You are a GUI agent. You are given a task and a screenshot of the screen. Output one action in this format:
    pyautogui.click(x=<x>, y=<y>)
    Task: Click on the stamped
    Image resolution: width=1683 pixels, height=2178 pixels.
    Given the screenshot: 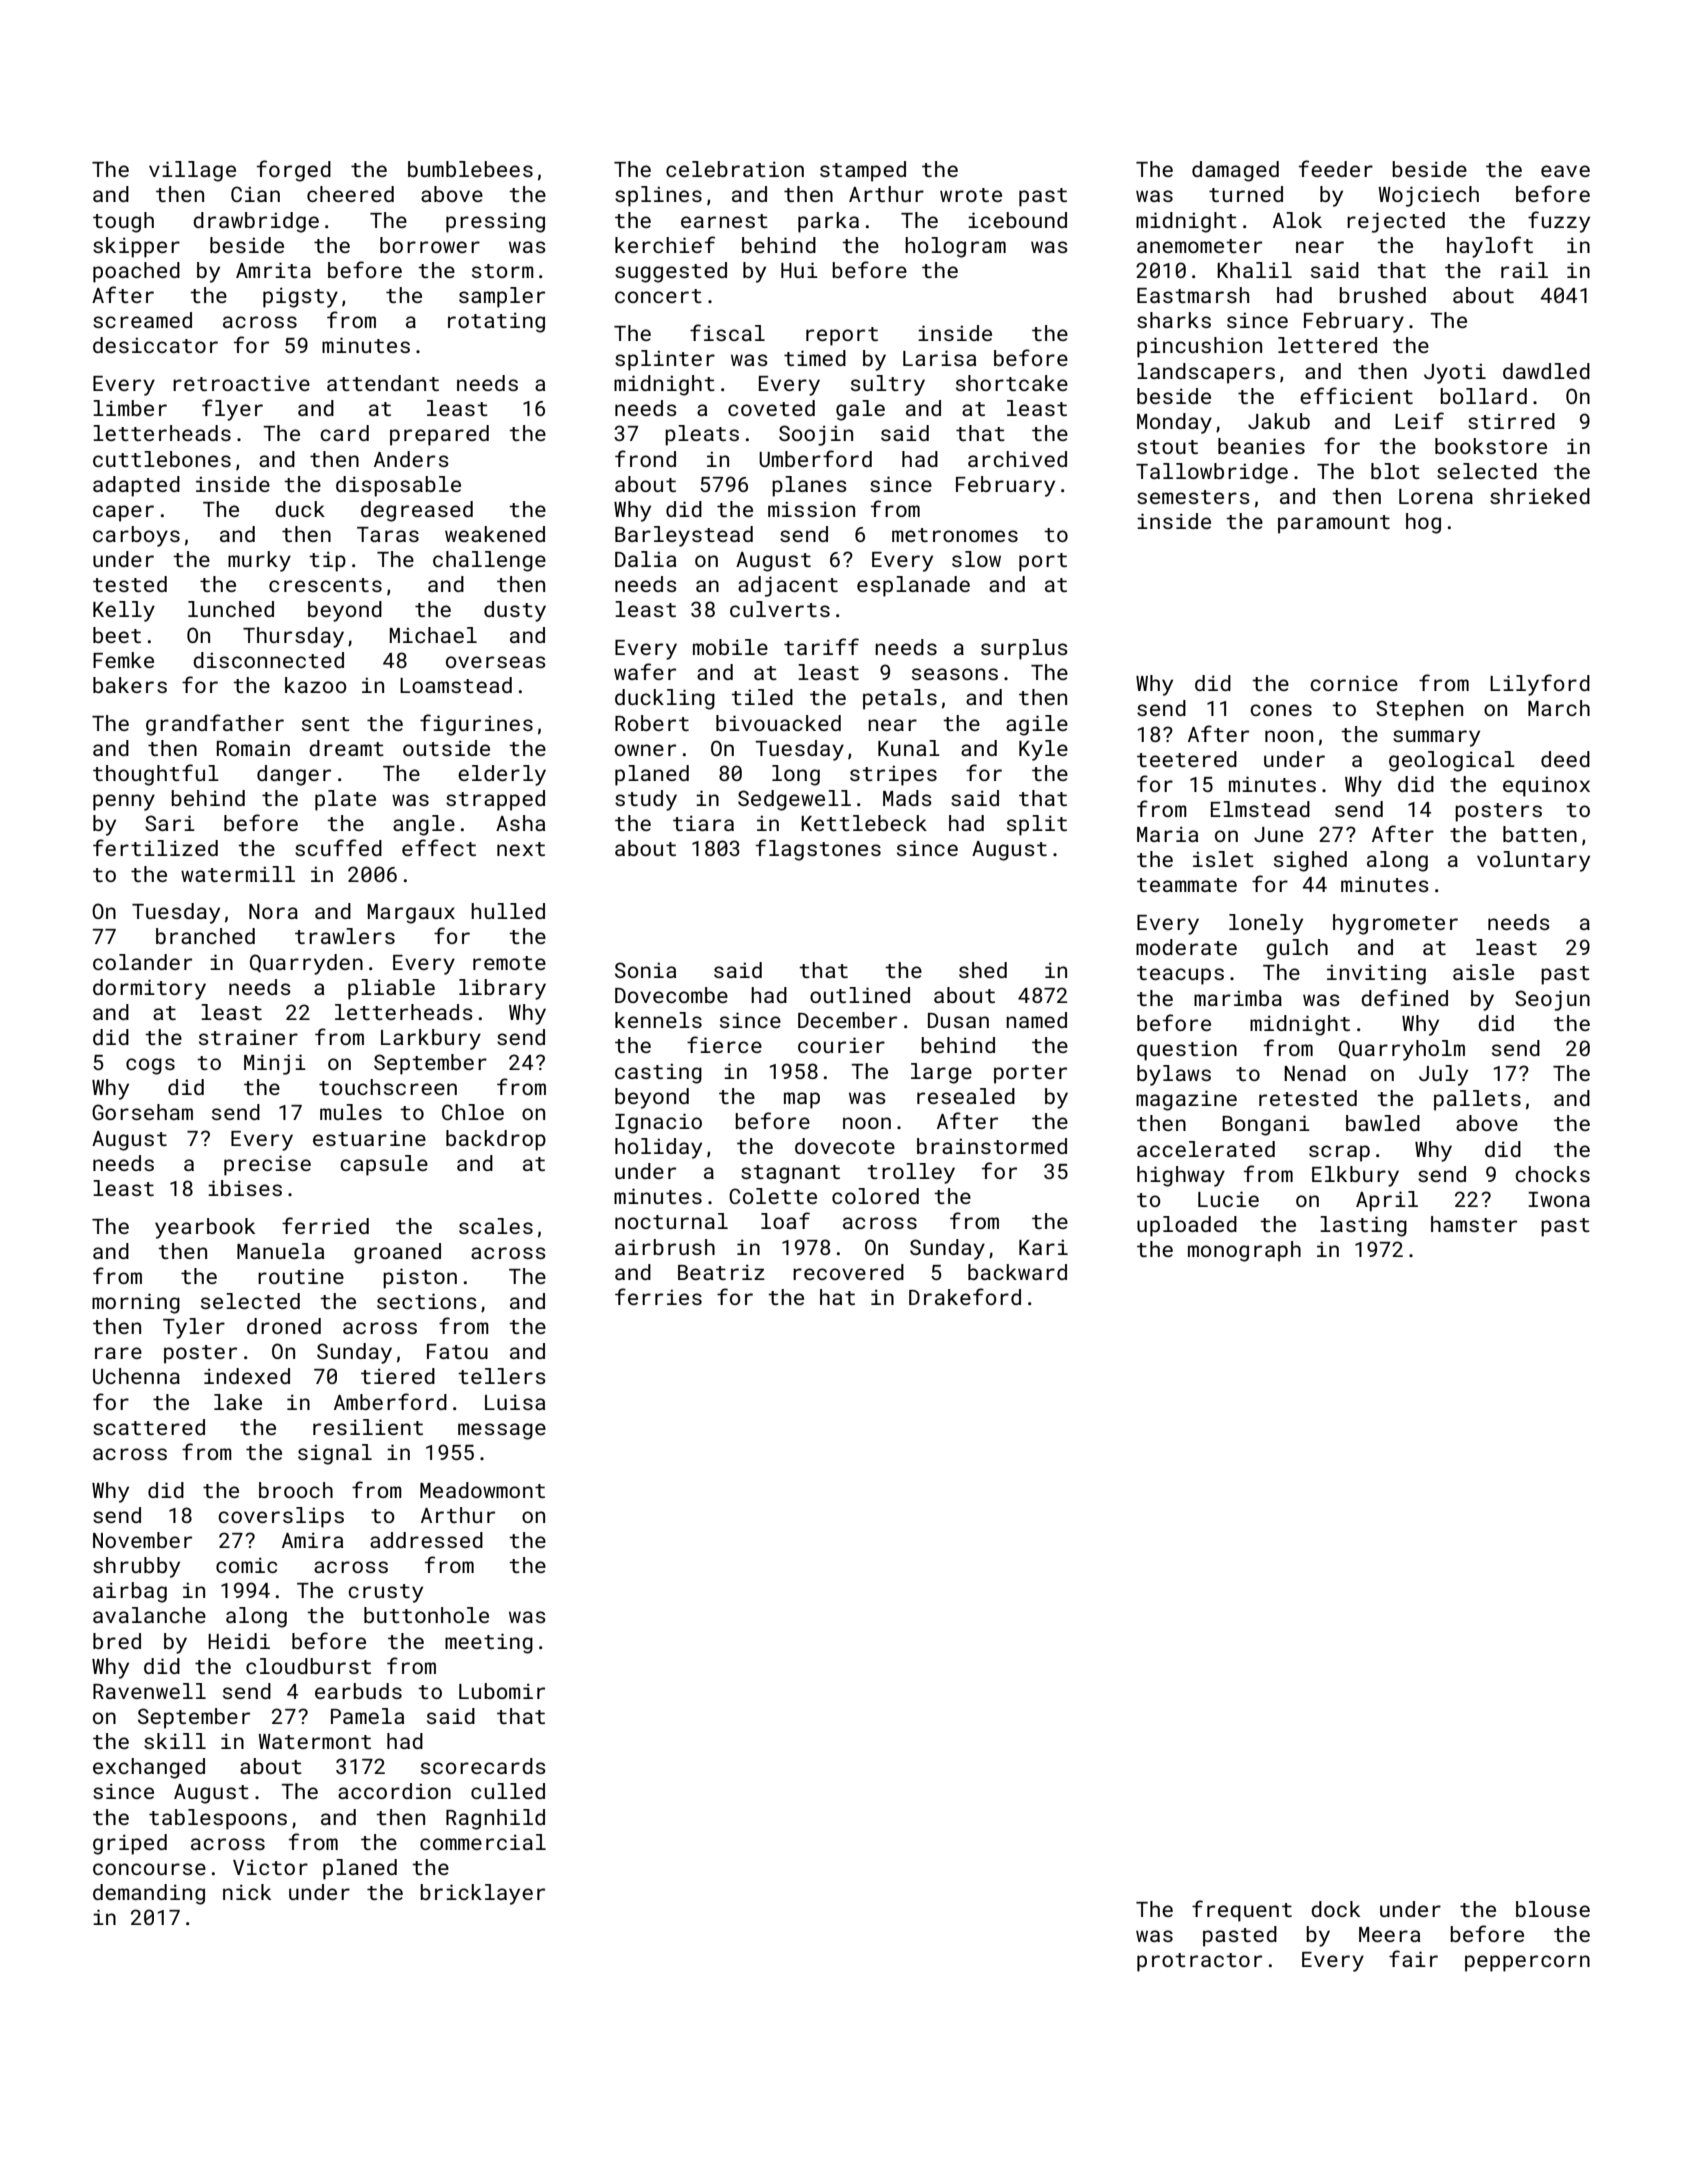 What is the action you would take?
    pyautogui.click(x=863, y=171)
